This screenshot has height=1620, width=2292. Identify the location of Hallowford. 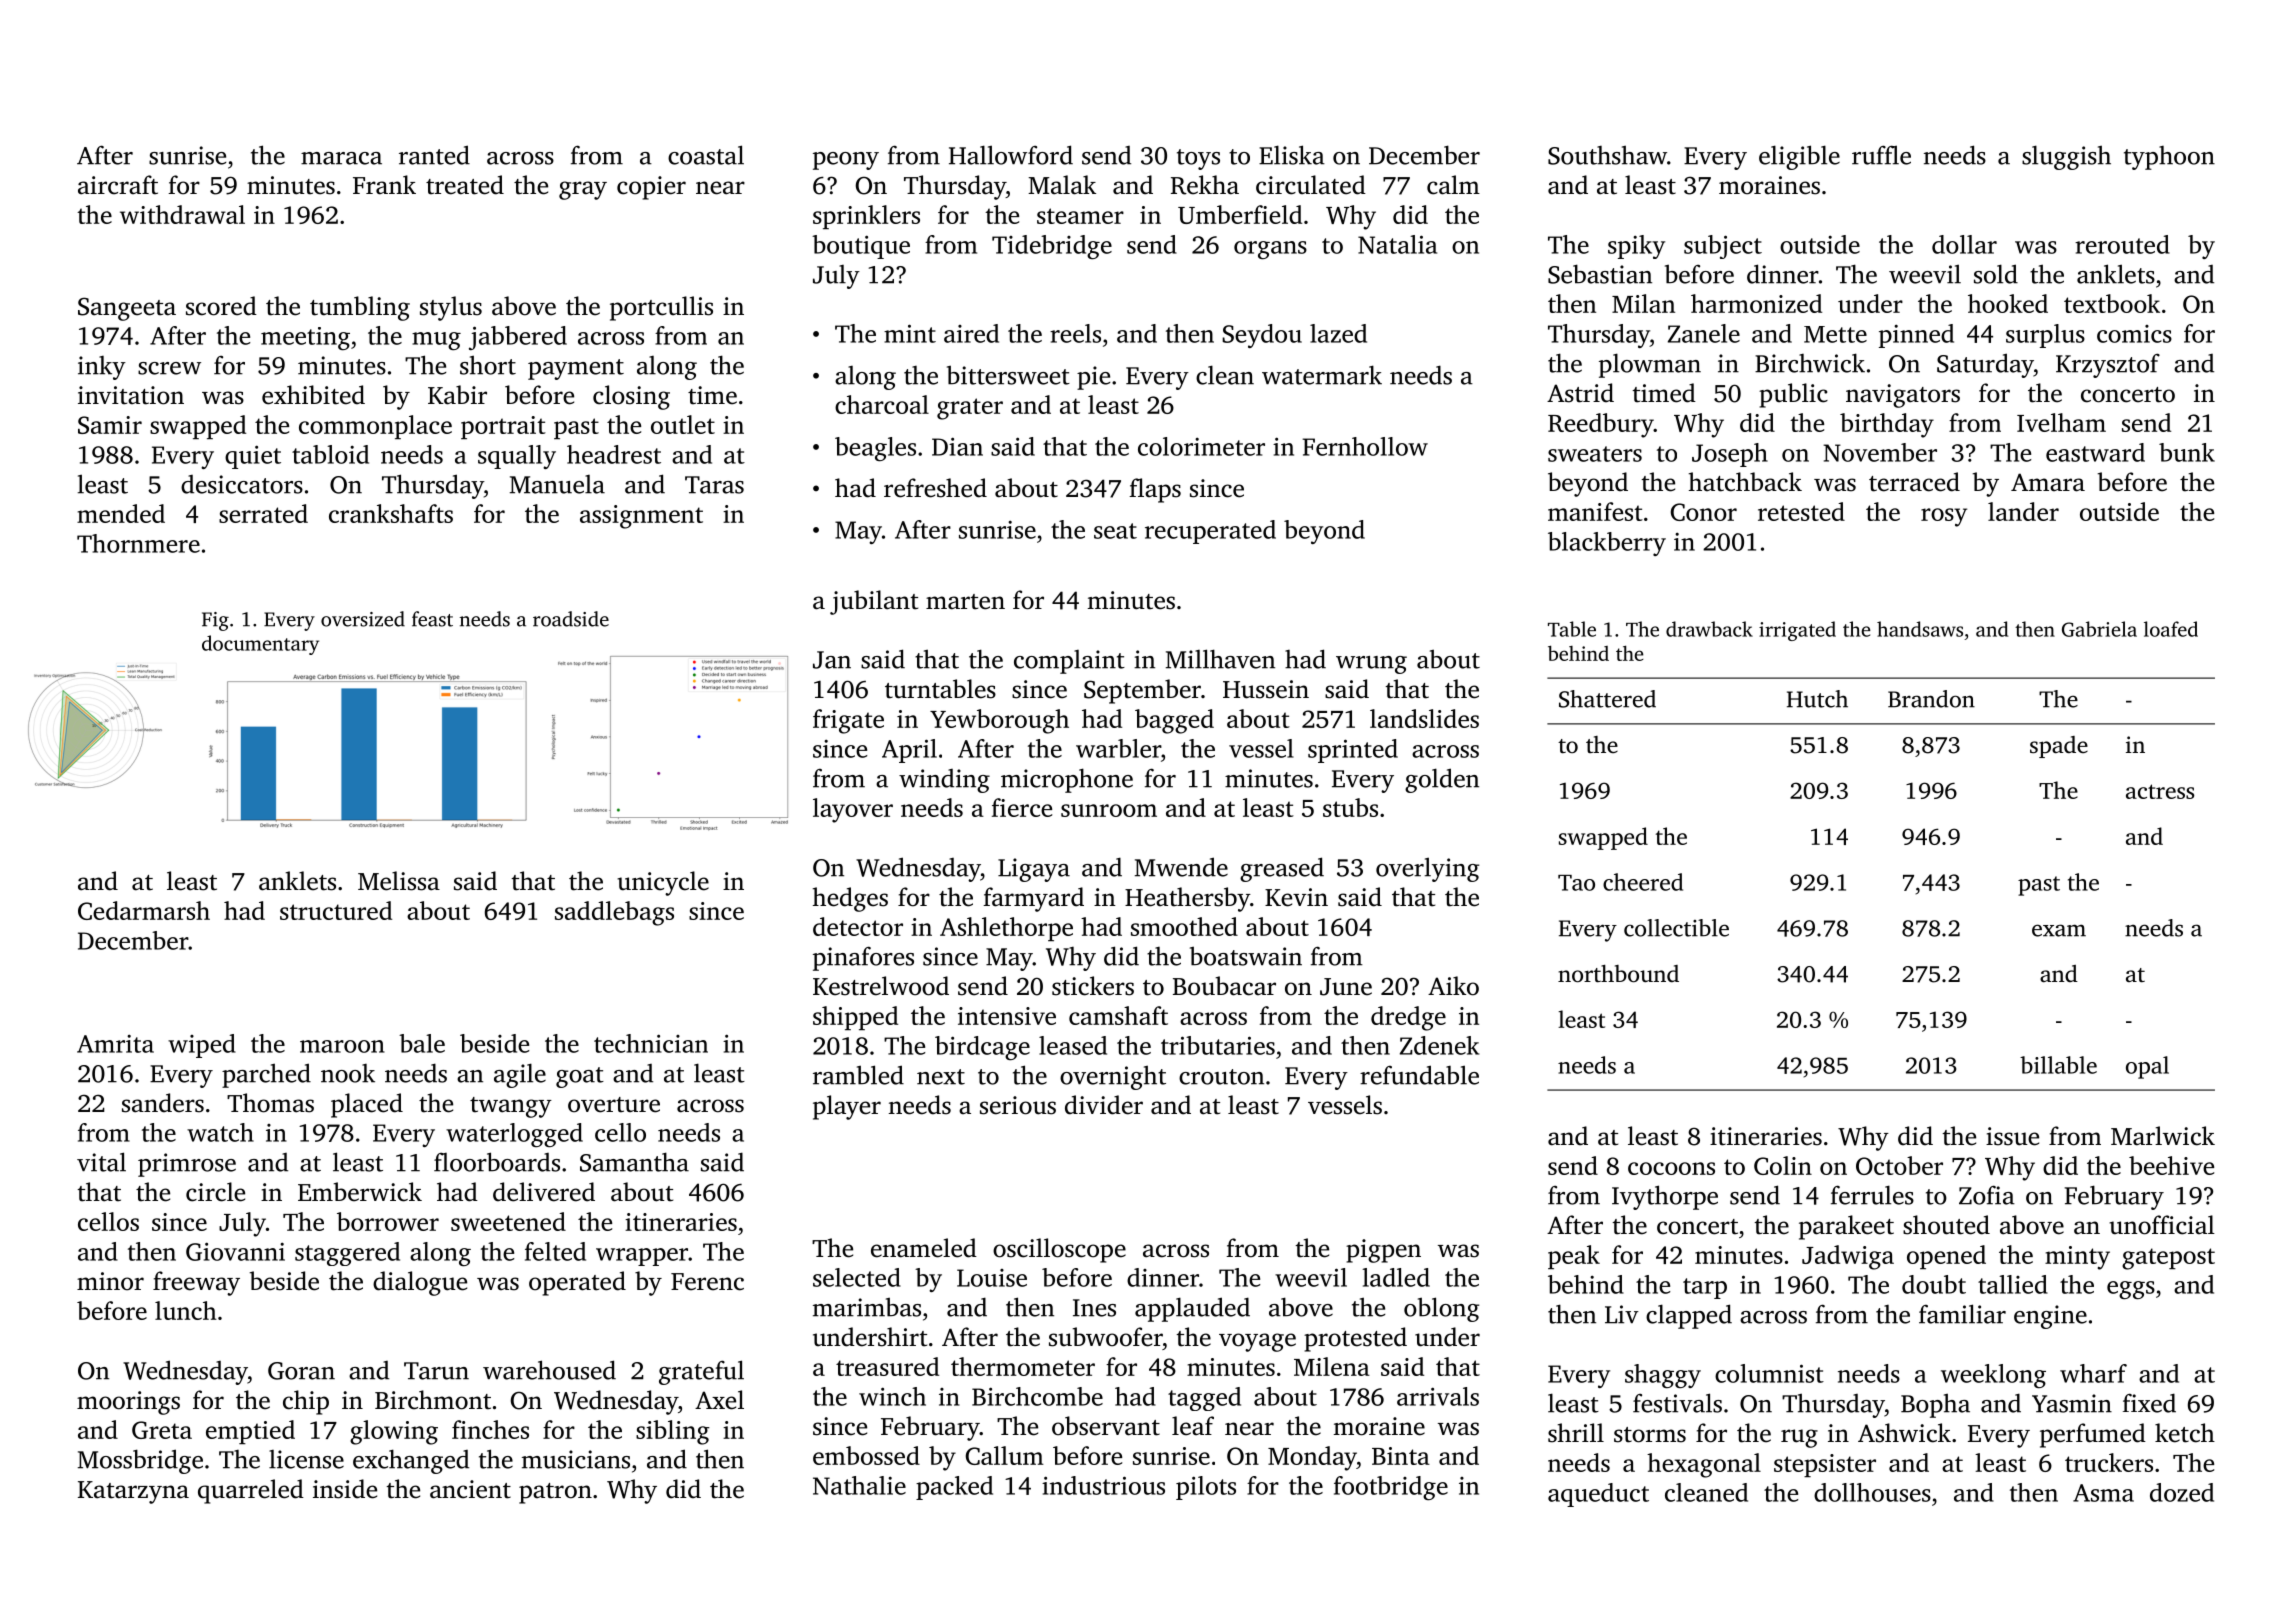
(1011, 155).
